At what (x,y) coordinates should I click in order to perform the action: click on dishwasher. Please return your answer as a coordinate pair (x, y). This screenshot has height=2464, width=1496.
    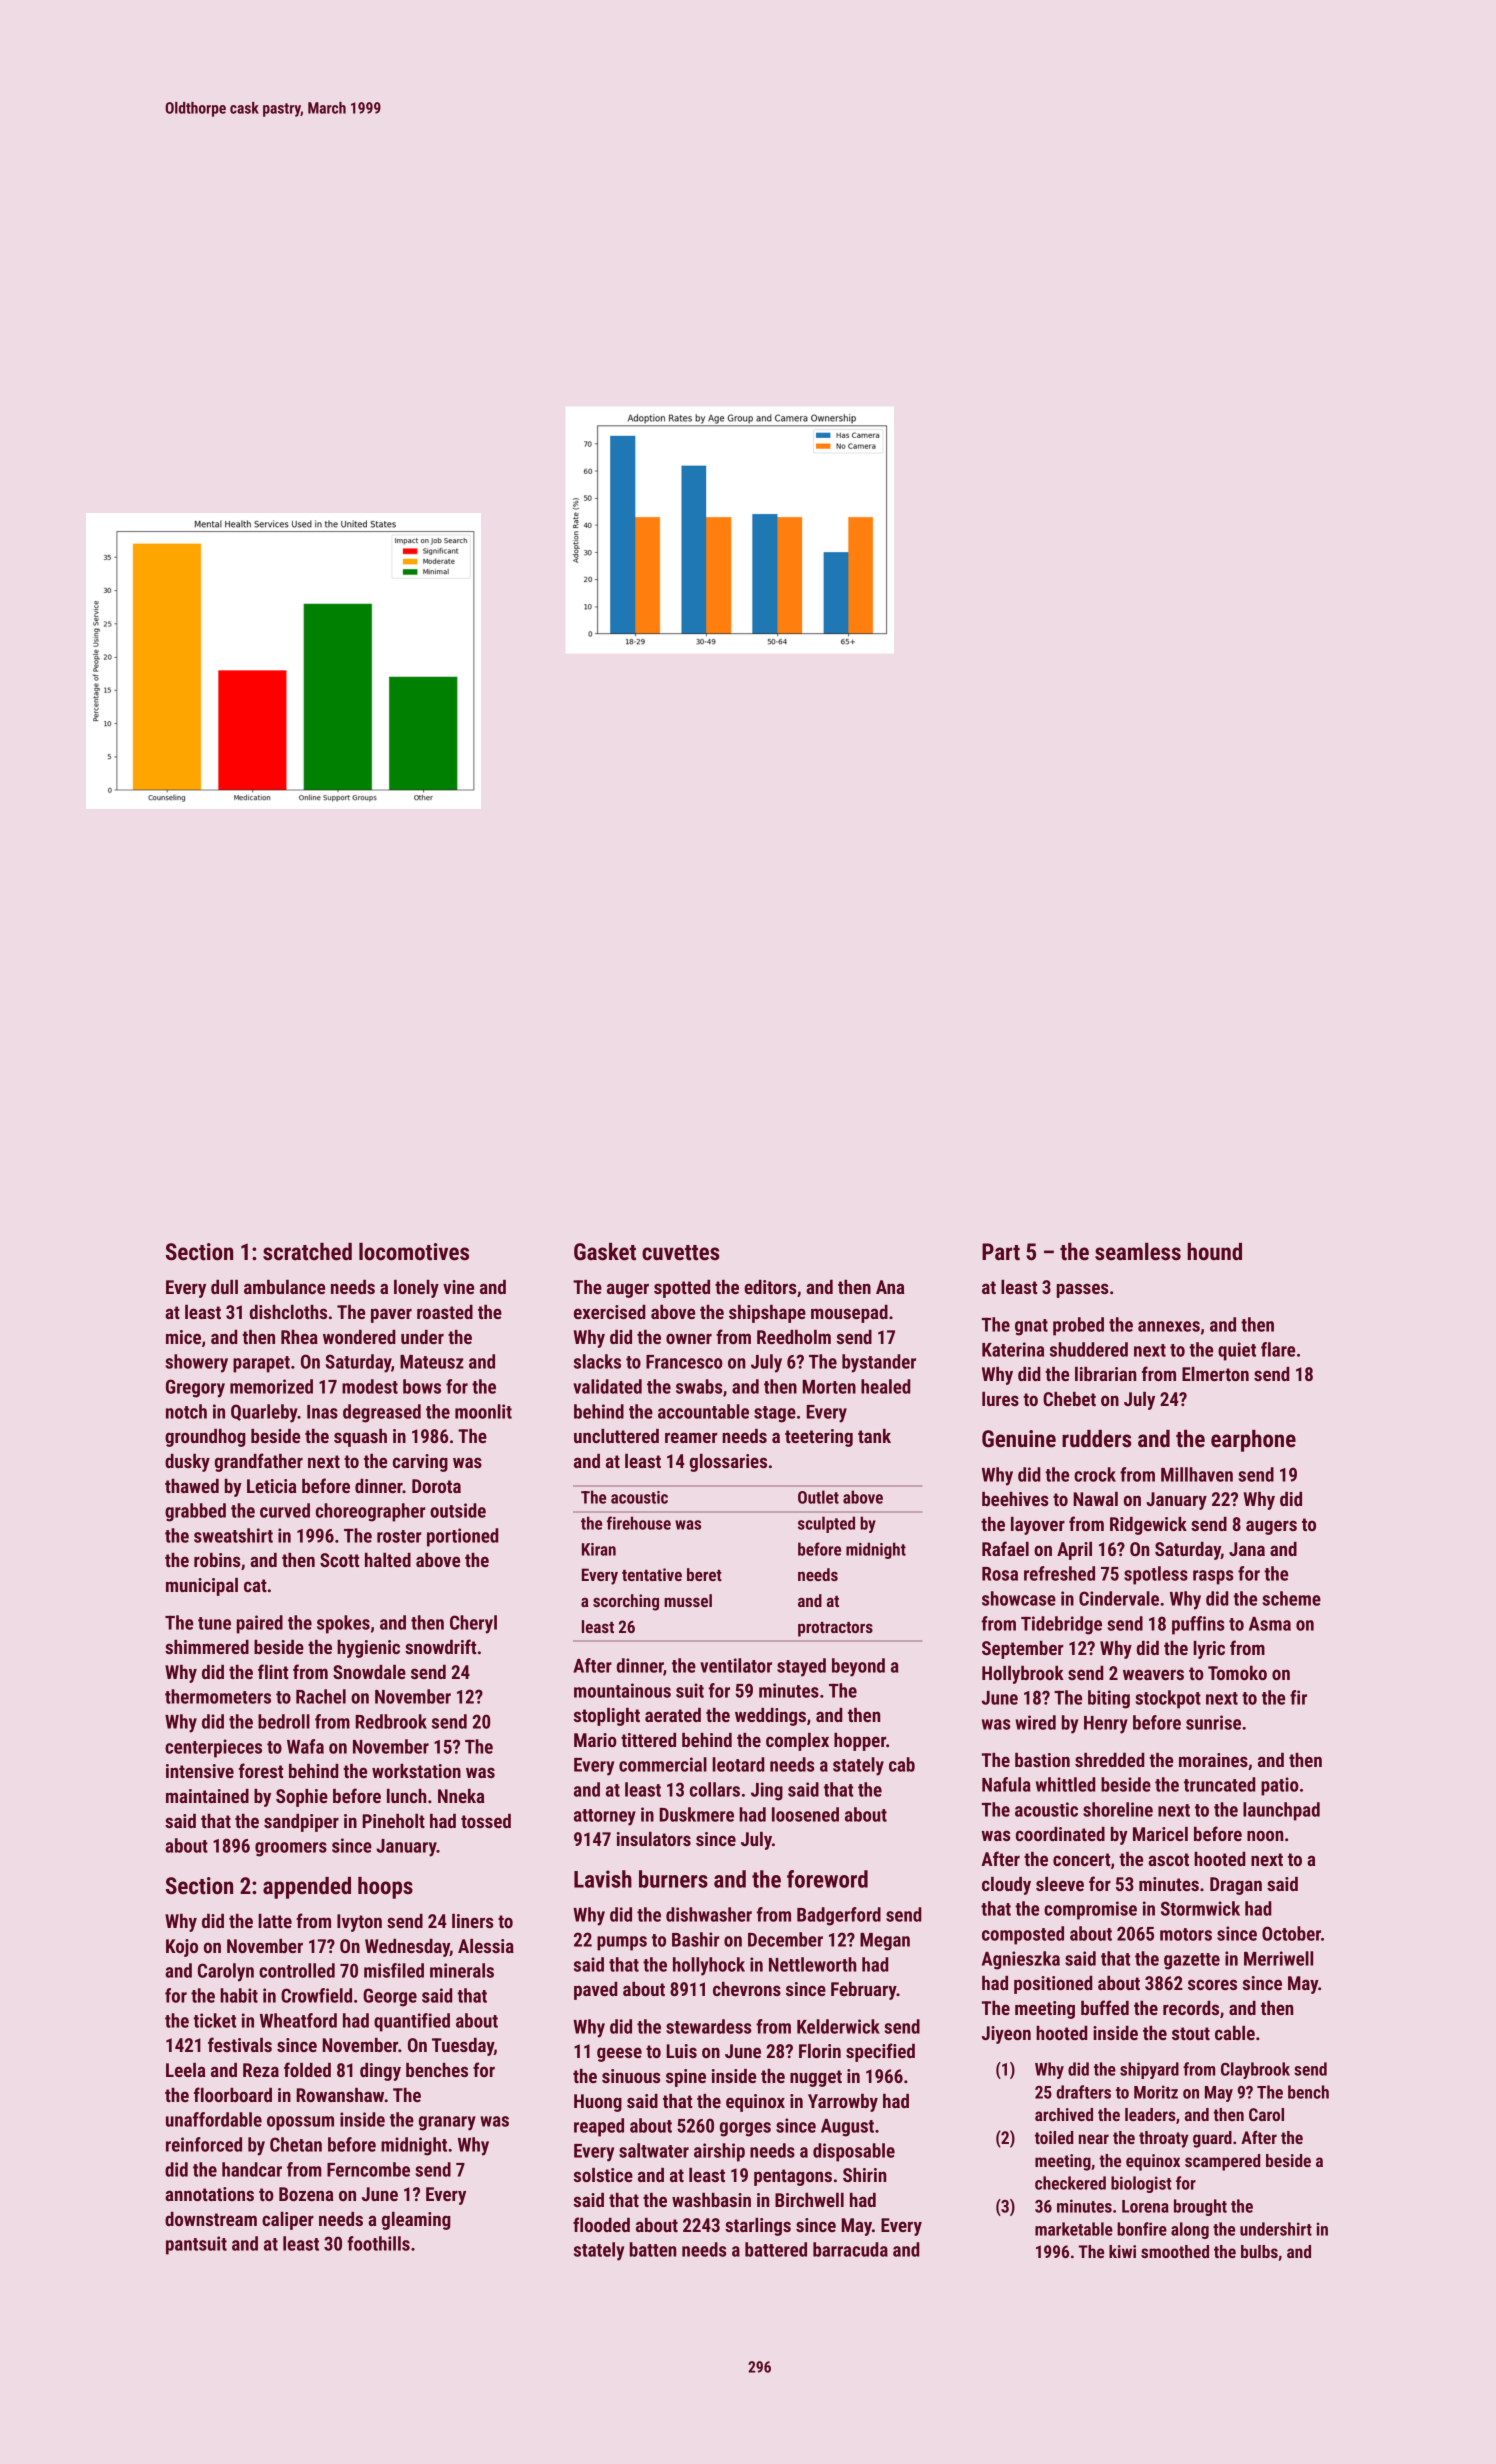
    Looking at the image, I should click on (709, 1914).
